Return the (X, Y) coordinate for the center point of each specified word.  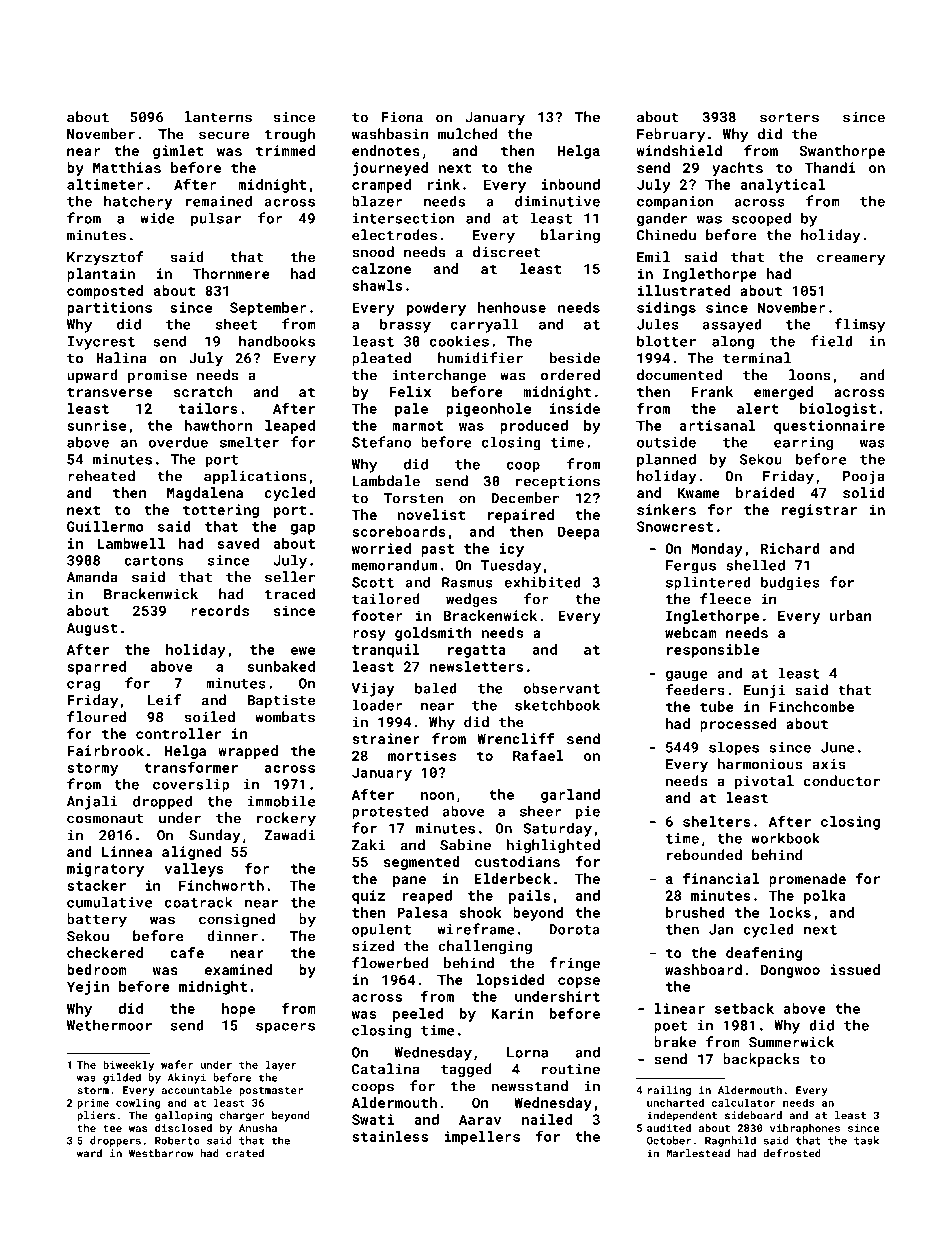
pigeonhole (488, 410)
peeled (418, 1015)
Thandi (830, 167)
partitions (109, 309)
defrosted (792, 1153)
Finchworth (221, 885)
